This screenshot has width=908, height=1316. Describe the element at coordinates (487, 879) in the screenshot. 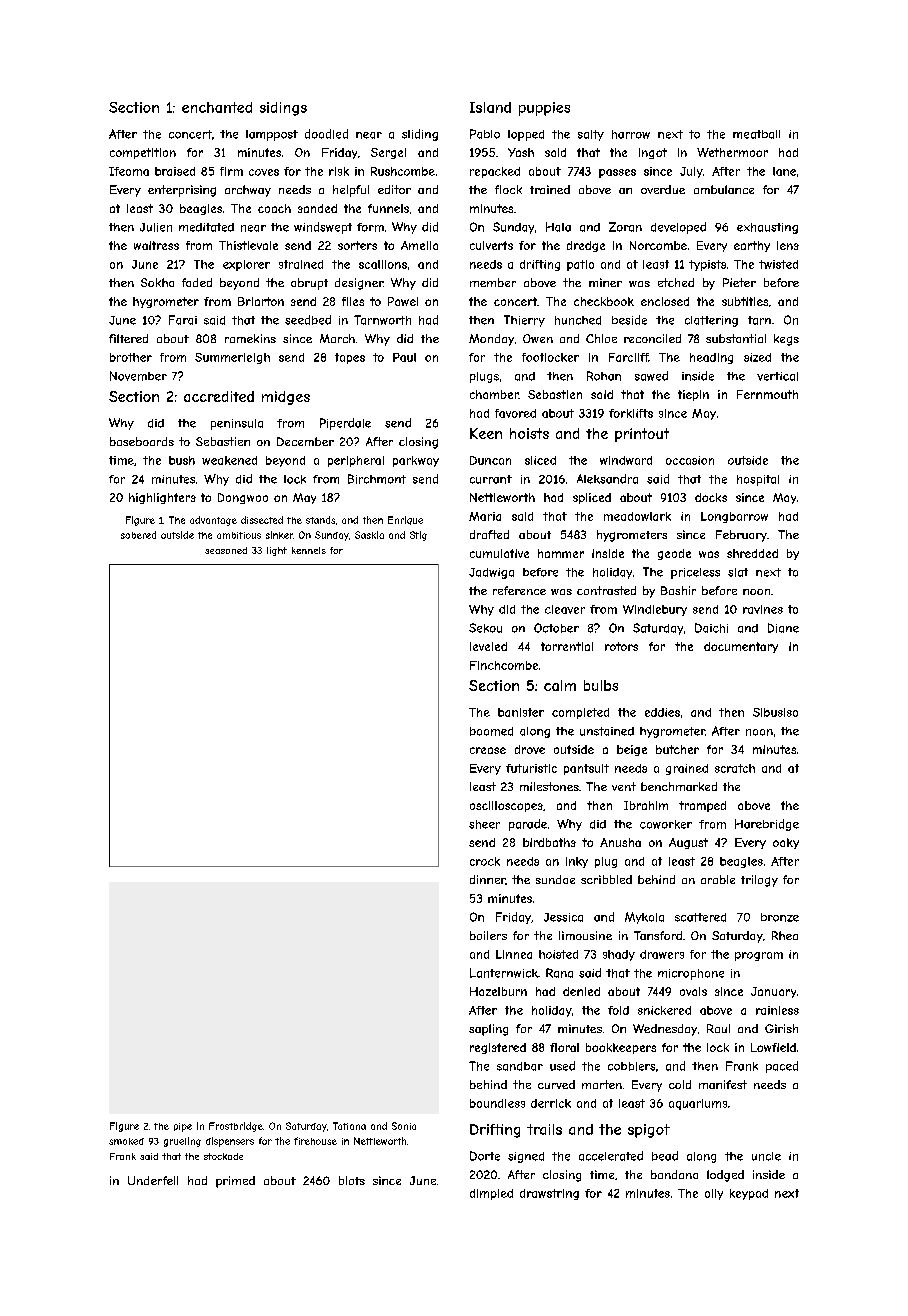

I see `dinner` at that location.
